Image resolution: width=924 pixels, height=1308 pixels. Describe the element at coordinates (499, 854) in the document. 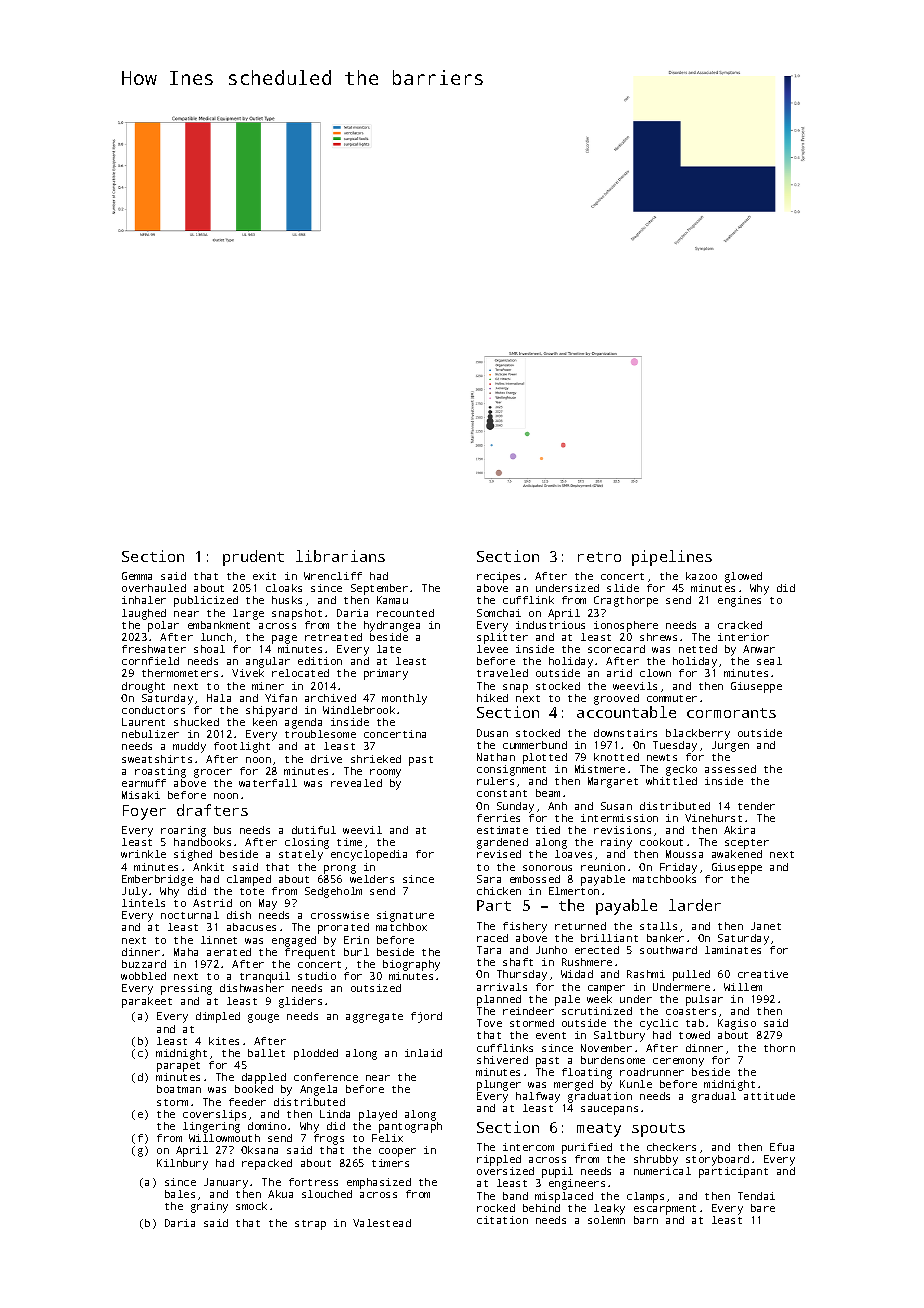

I see `revised` at that location.
